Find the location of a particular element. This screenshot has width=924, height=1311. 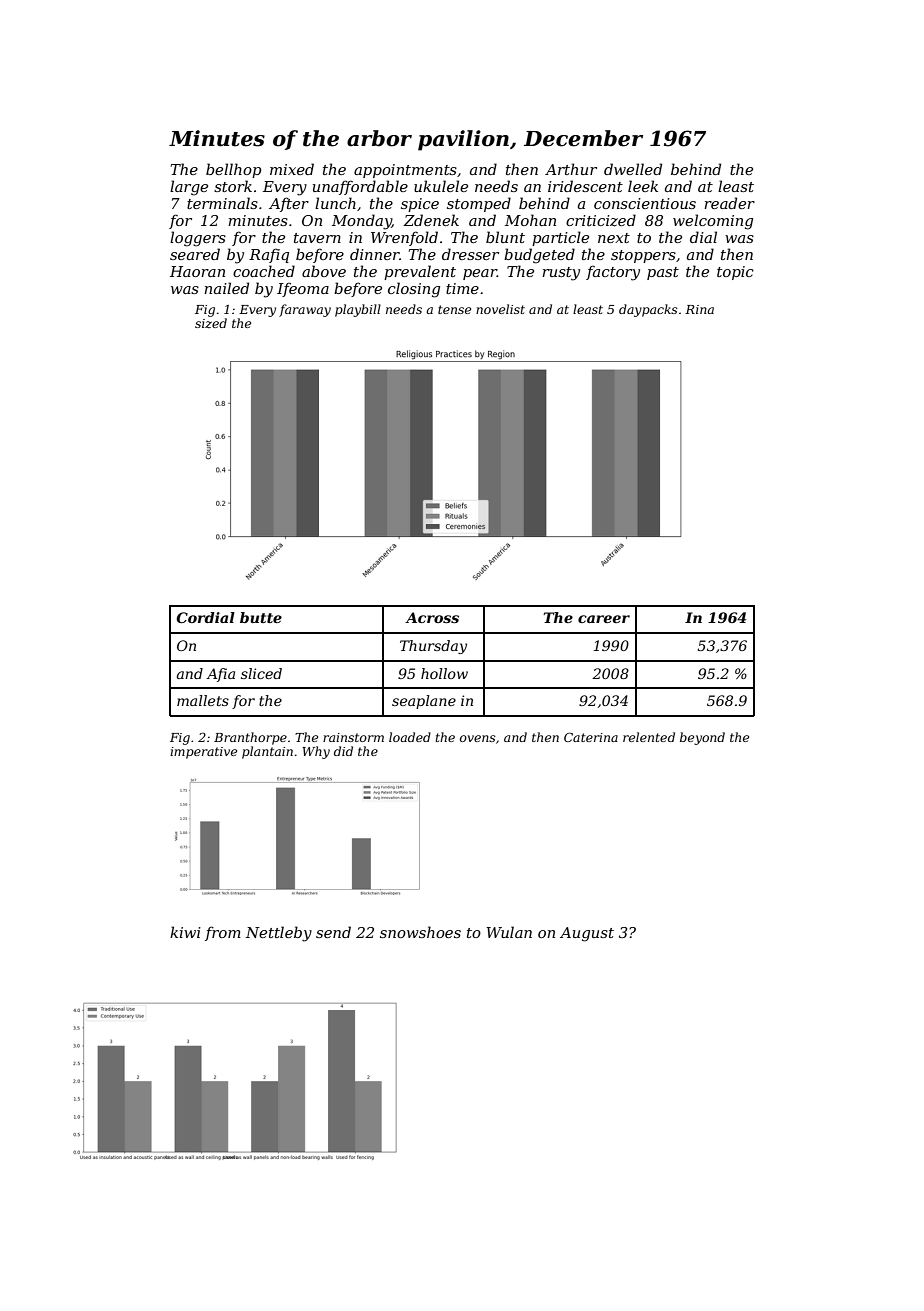

Wulan is located at coordinates (509, 932).
